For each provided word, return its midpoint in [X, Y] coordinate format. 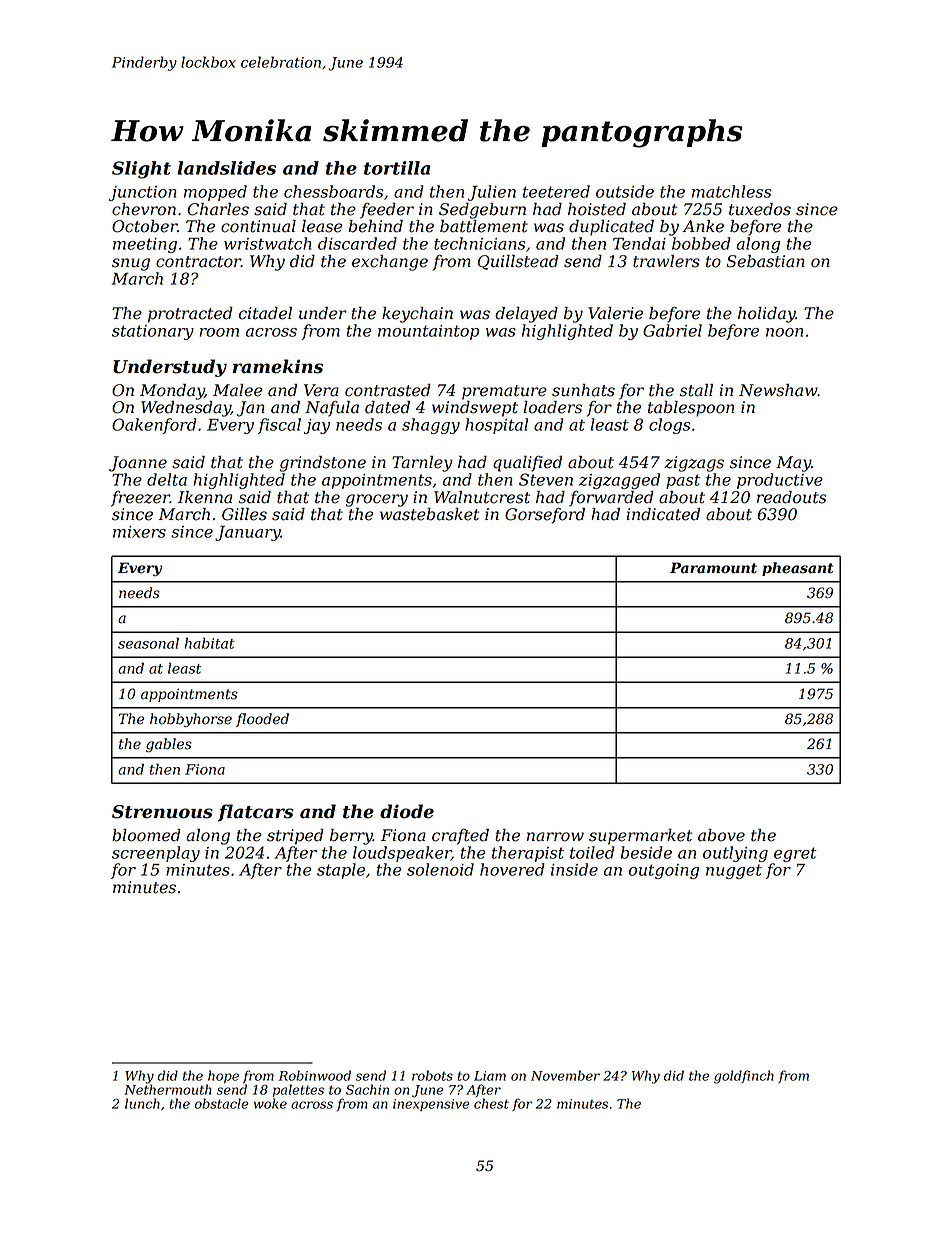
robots [432, 1075]
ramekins [278, 366]
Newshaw [778, 390]
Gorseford [545, 516]
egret [795, 854]
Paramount [713, 568]
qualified [527, 464]
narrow [555, 837]
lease [322, 226]
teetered [556, 191]
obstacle [222, 1103]
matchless [731, 191]
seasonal [148, 643]
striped [295, 837]
